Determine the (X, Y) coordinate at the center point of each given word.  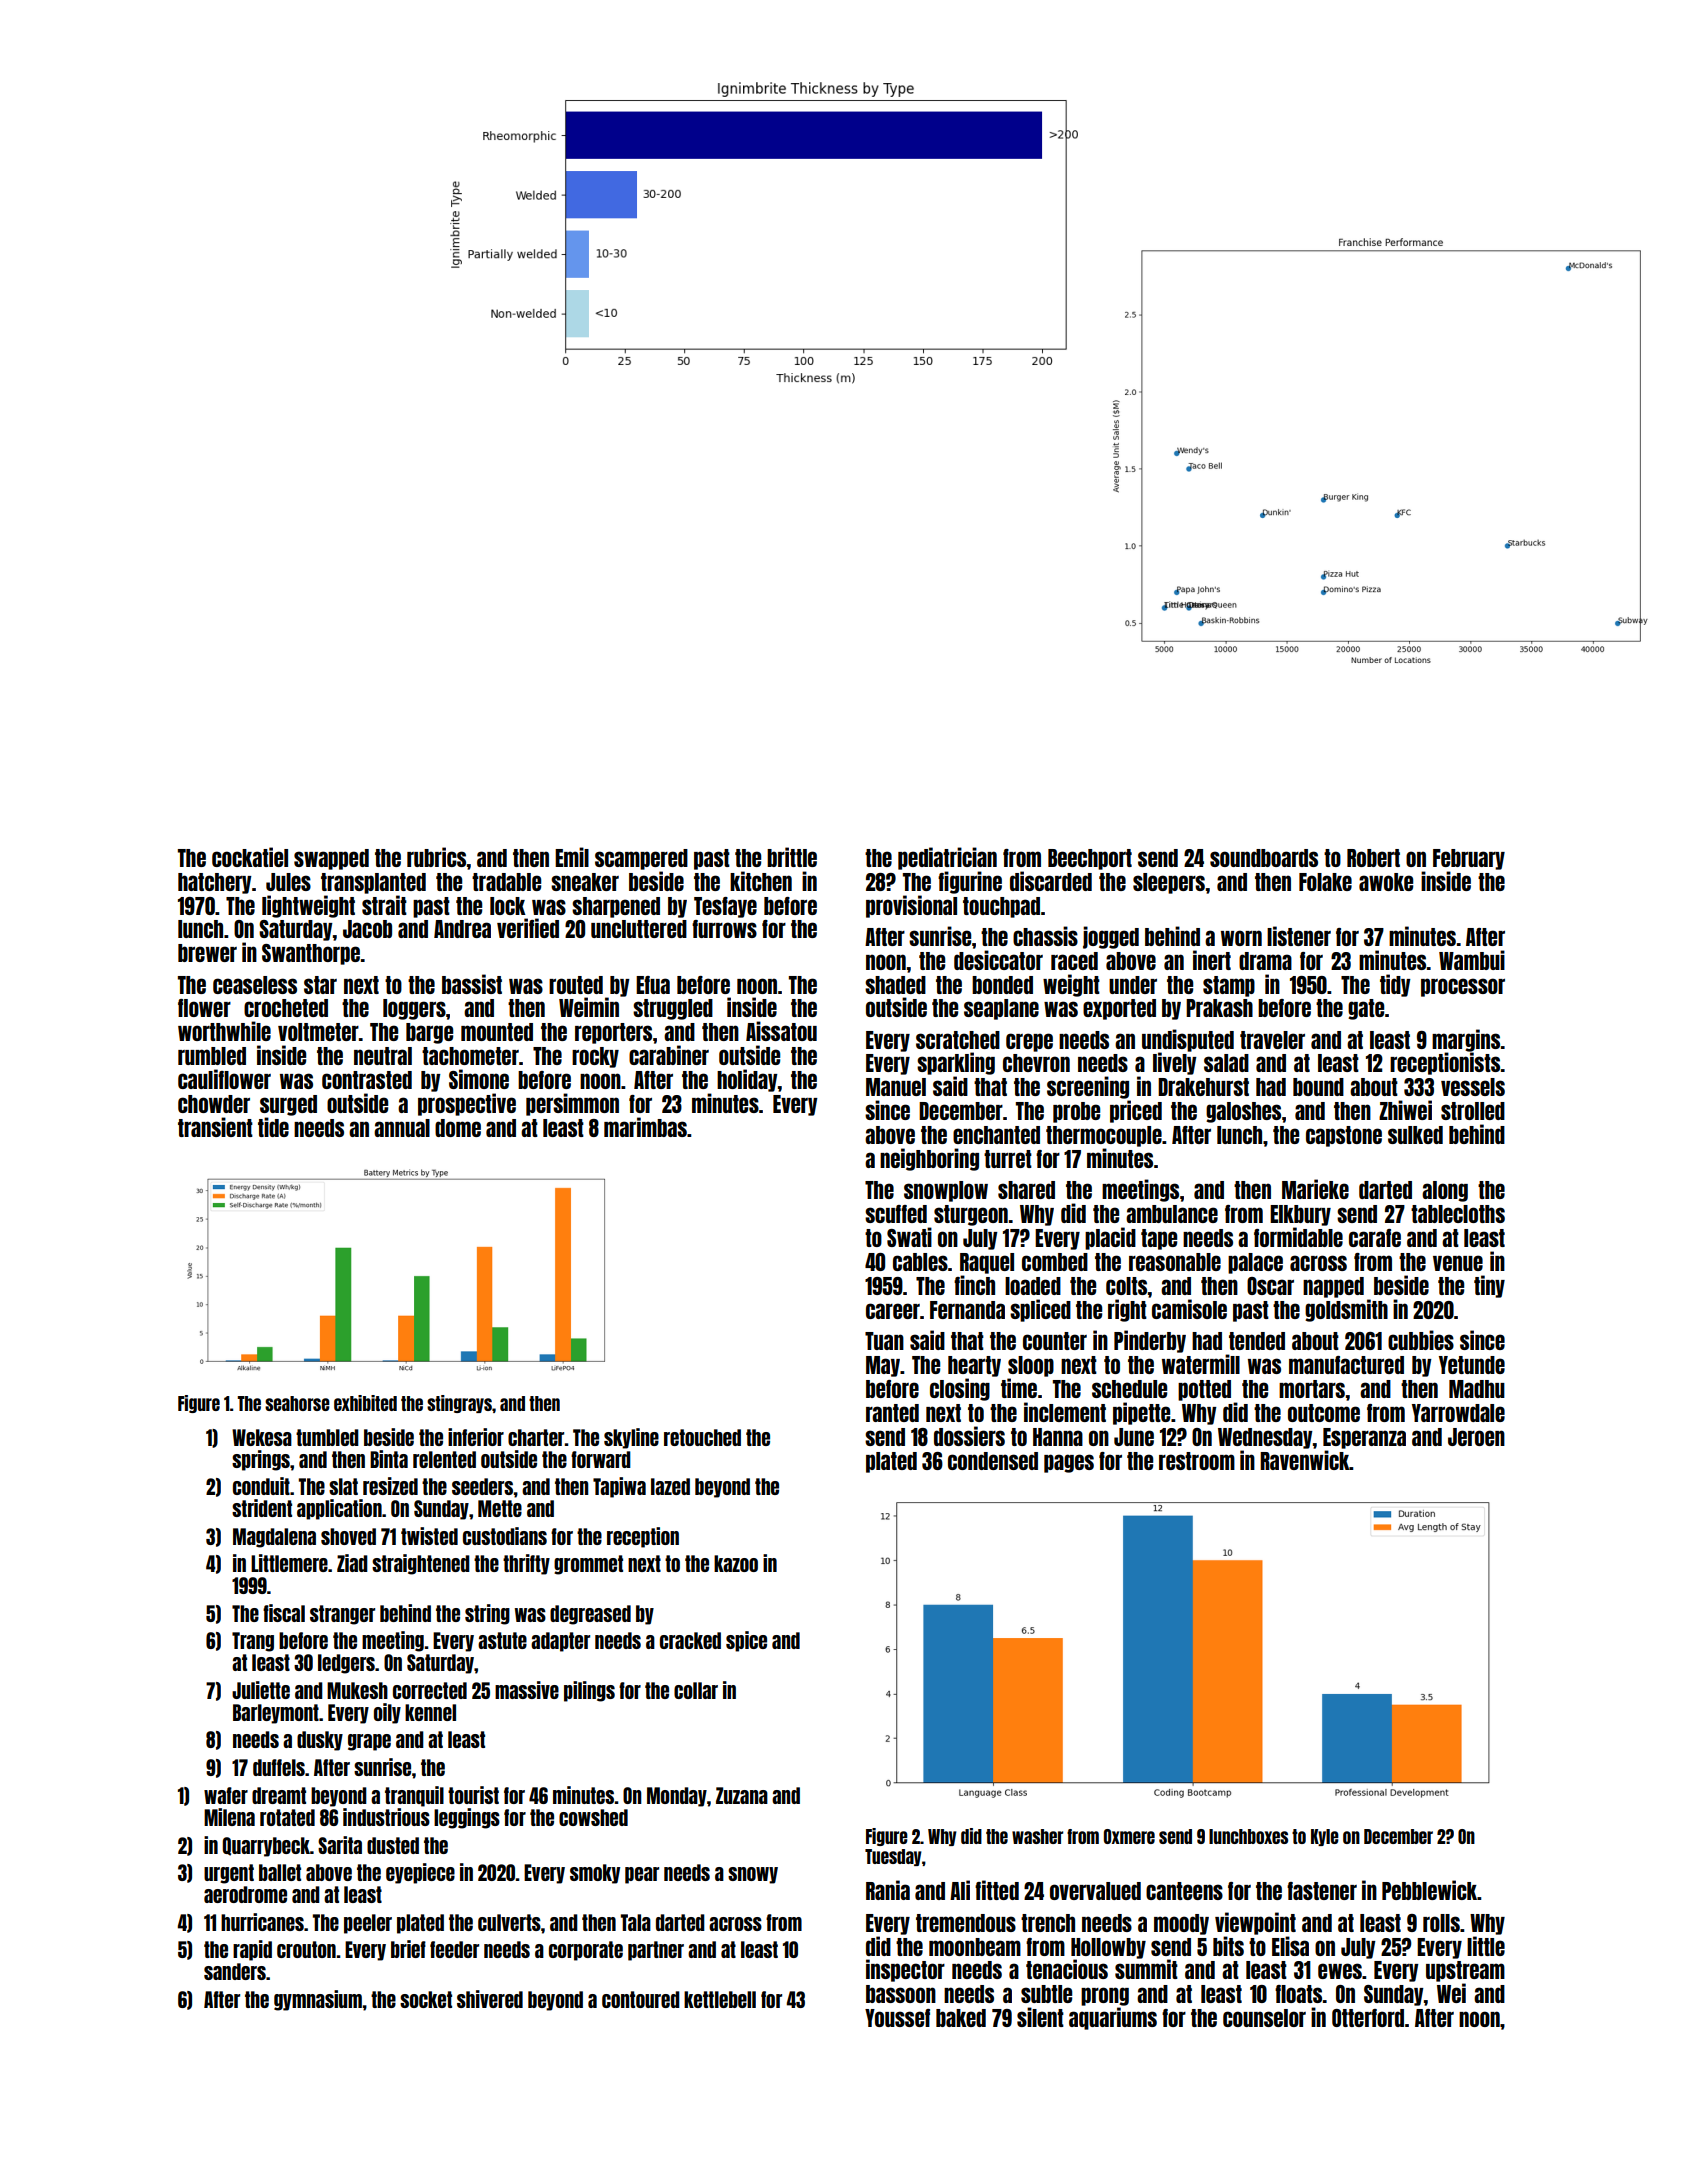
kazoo (736, 1563)
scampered (641, 859)
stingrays (459, 1404)
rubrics (437, 857)
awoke (1386, 882)
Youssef (897, 2018)
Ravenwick (1305, 1460)
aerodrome (245, 1894)
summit (1146, 1969)
